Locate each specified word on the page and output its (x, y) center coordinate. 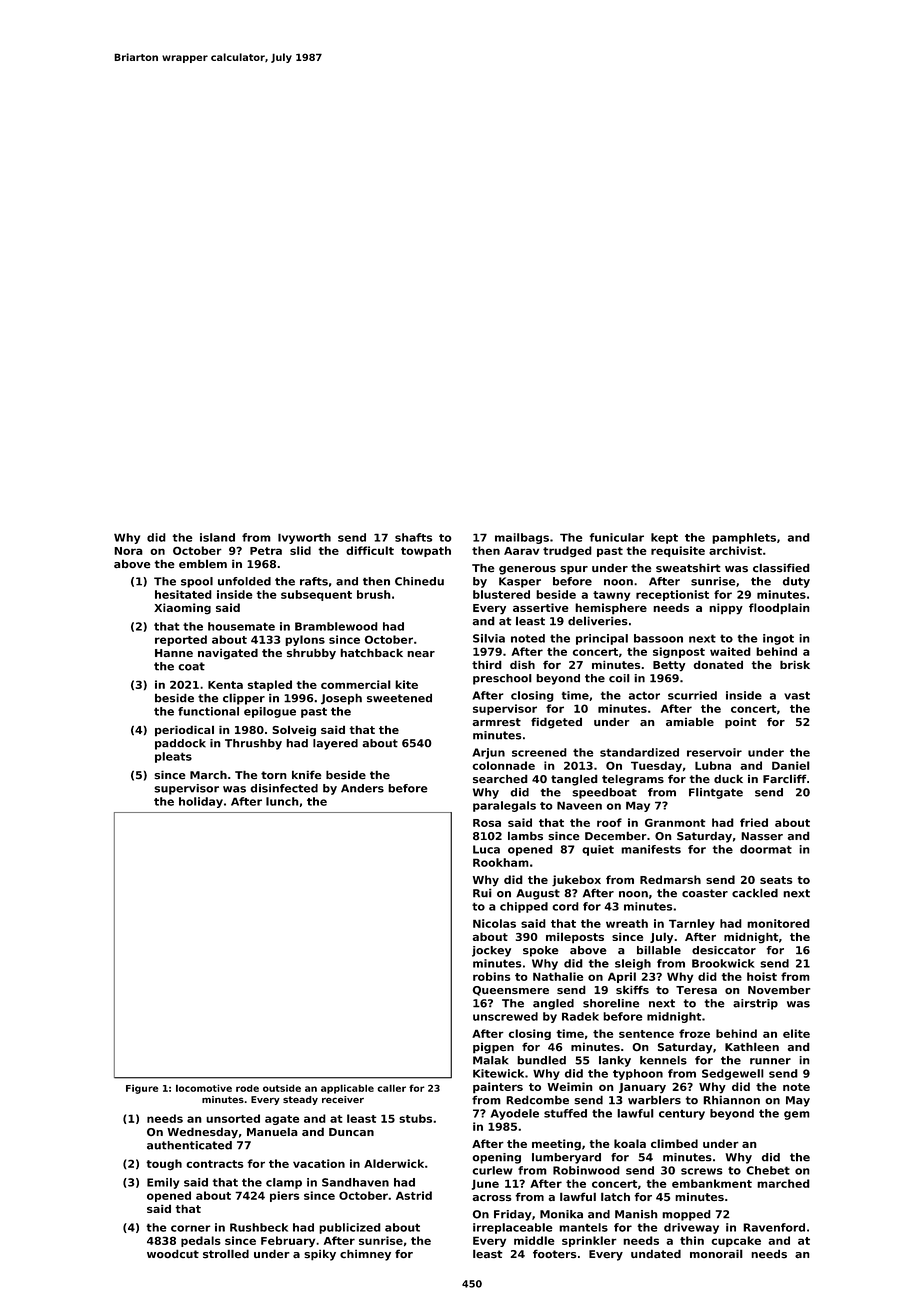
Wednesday (202, 1133)
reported (181, 640)
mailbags (522, 538)
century (682, 1115)
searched (500, 779)
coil (619, 678)
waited (730, 651)
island (217, 537)
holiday (201, 802)
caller (391, 1088)
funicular (616, 537)
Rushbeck (259, 1227)
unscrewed (505, 1016)
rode (247, 1088)
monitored (778, 923)
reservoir (714, 752)
